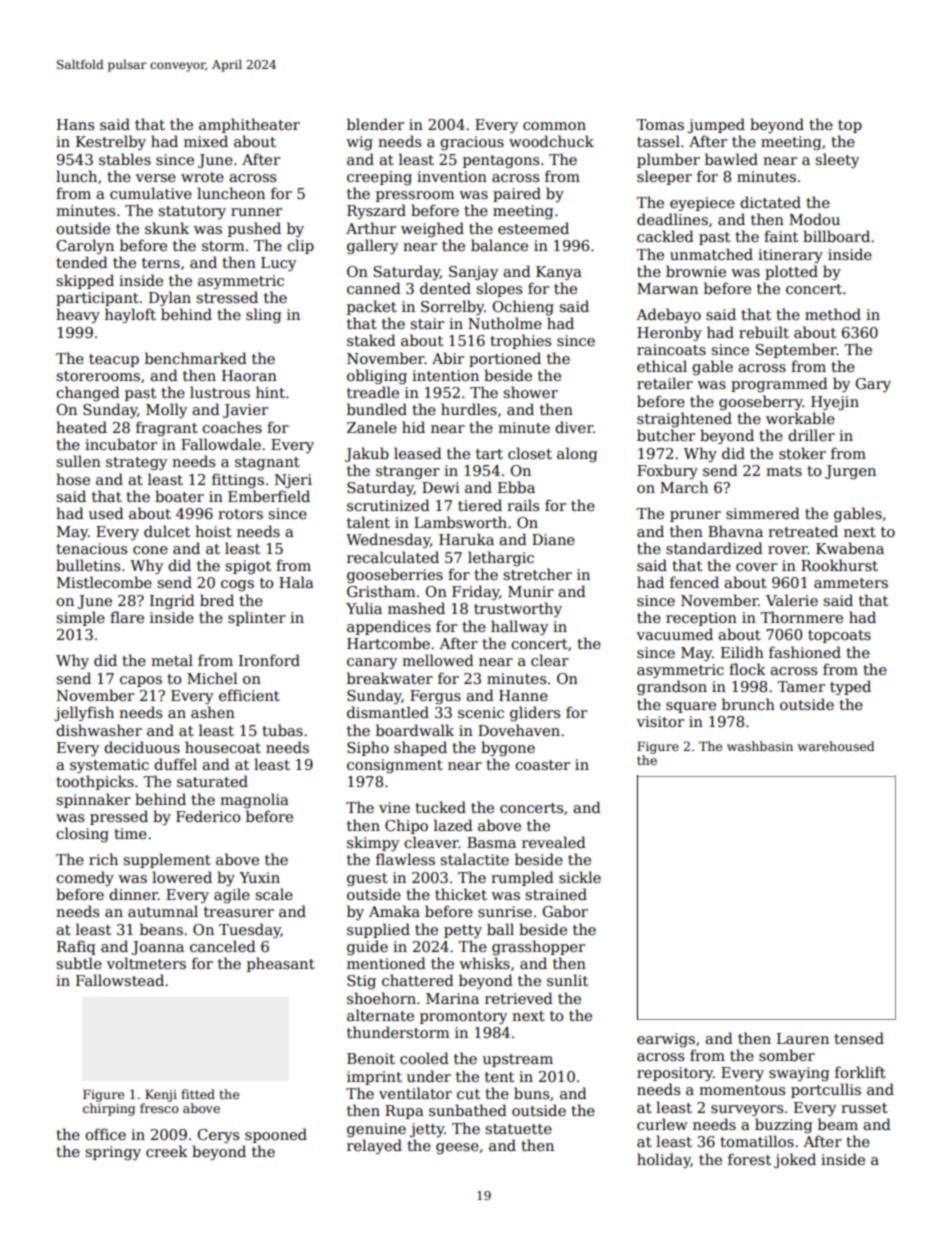 This screenshot has height=1233, width=952. Describe the element at coordinates (381, 591) in the screenshot. I see `Gristham` at that location.
